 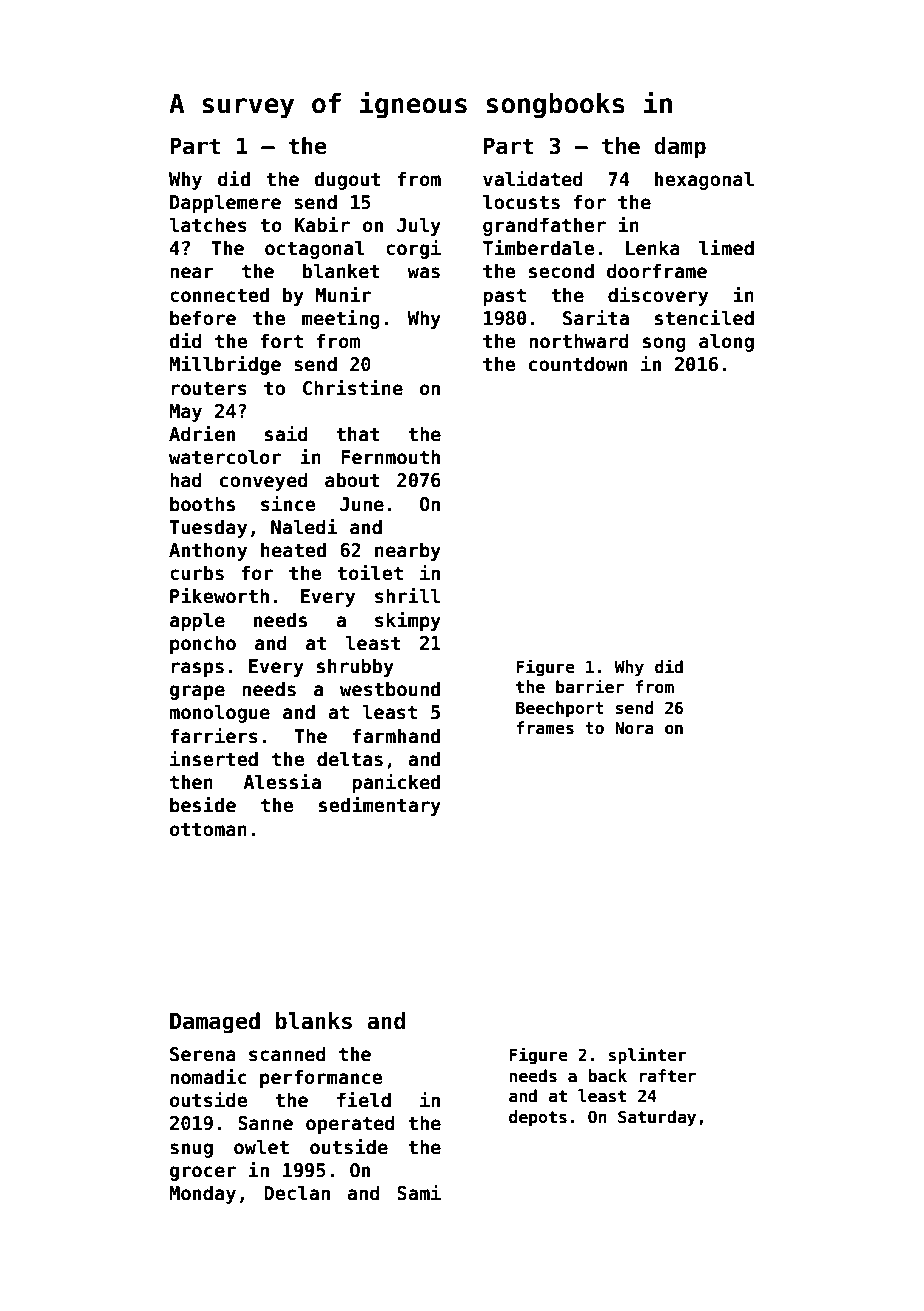 What do you see at coordinates (370, 573) in the screenshot?
I see `toilet` at bounding box center [370, 573].
